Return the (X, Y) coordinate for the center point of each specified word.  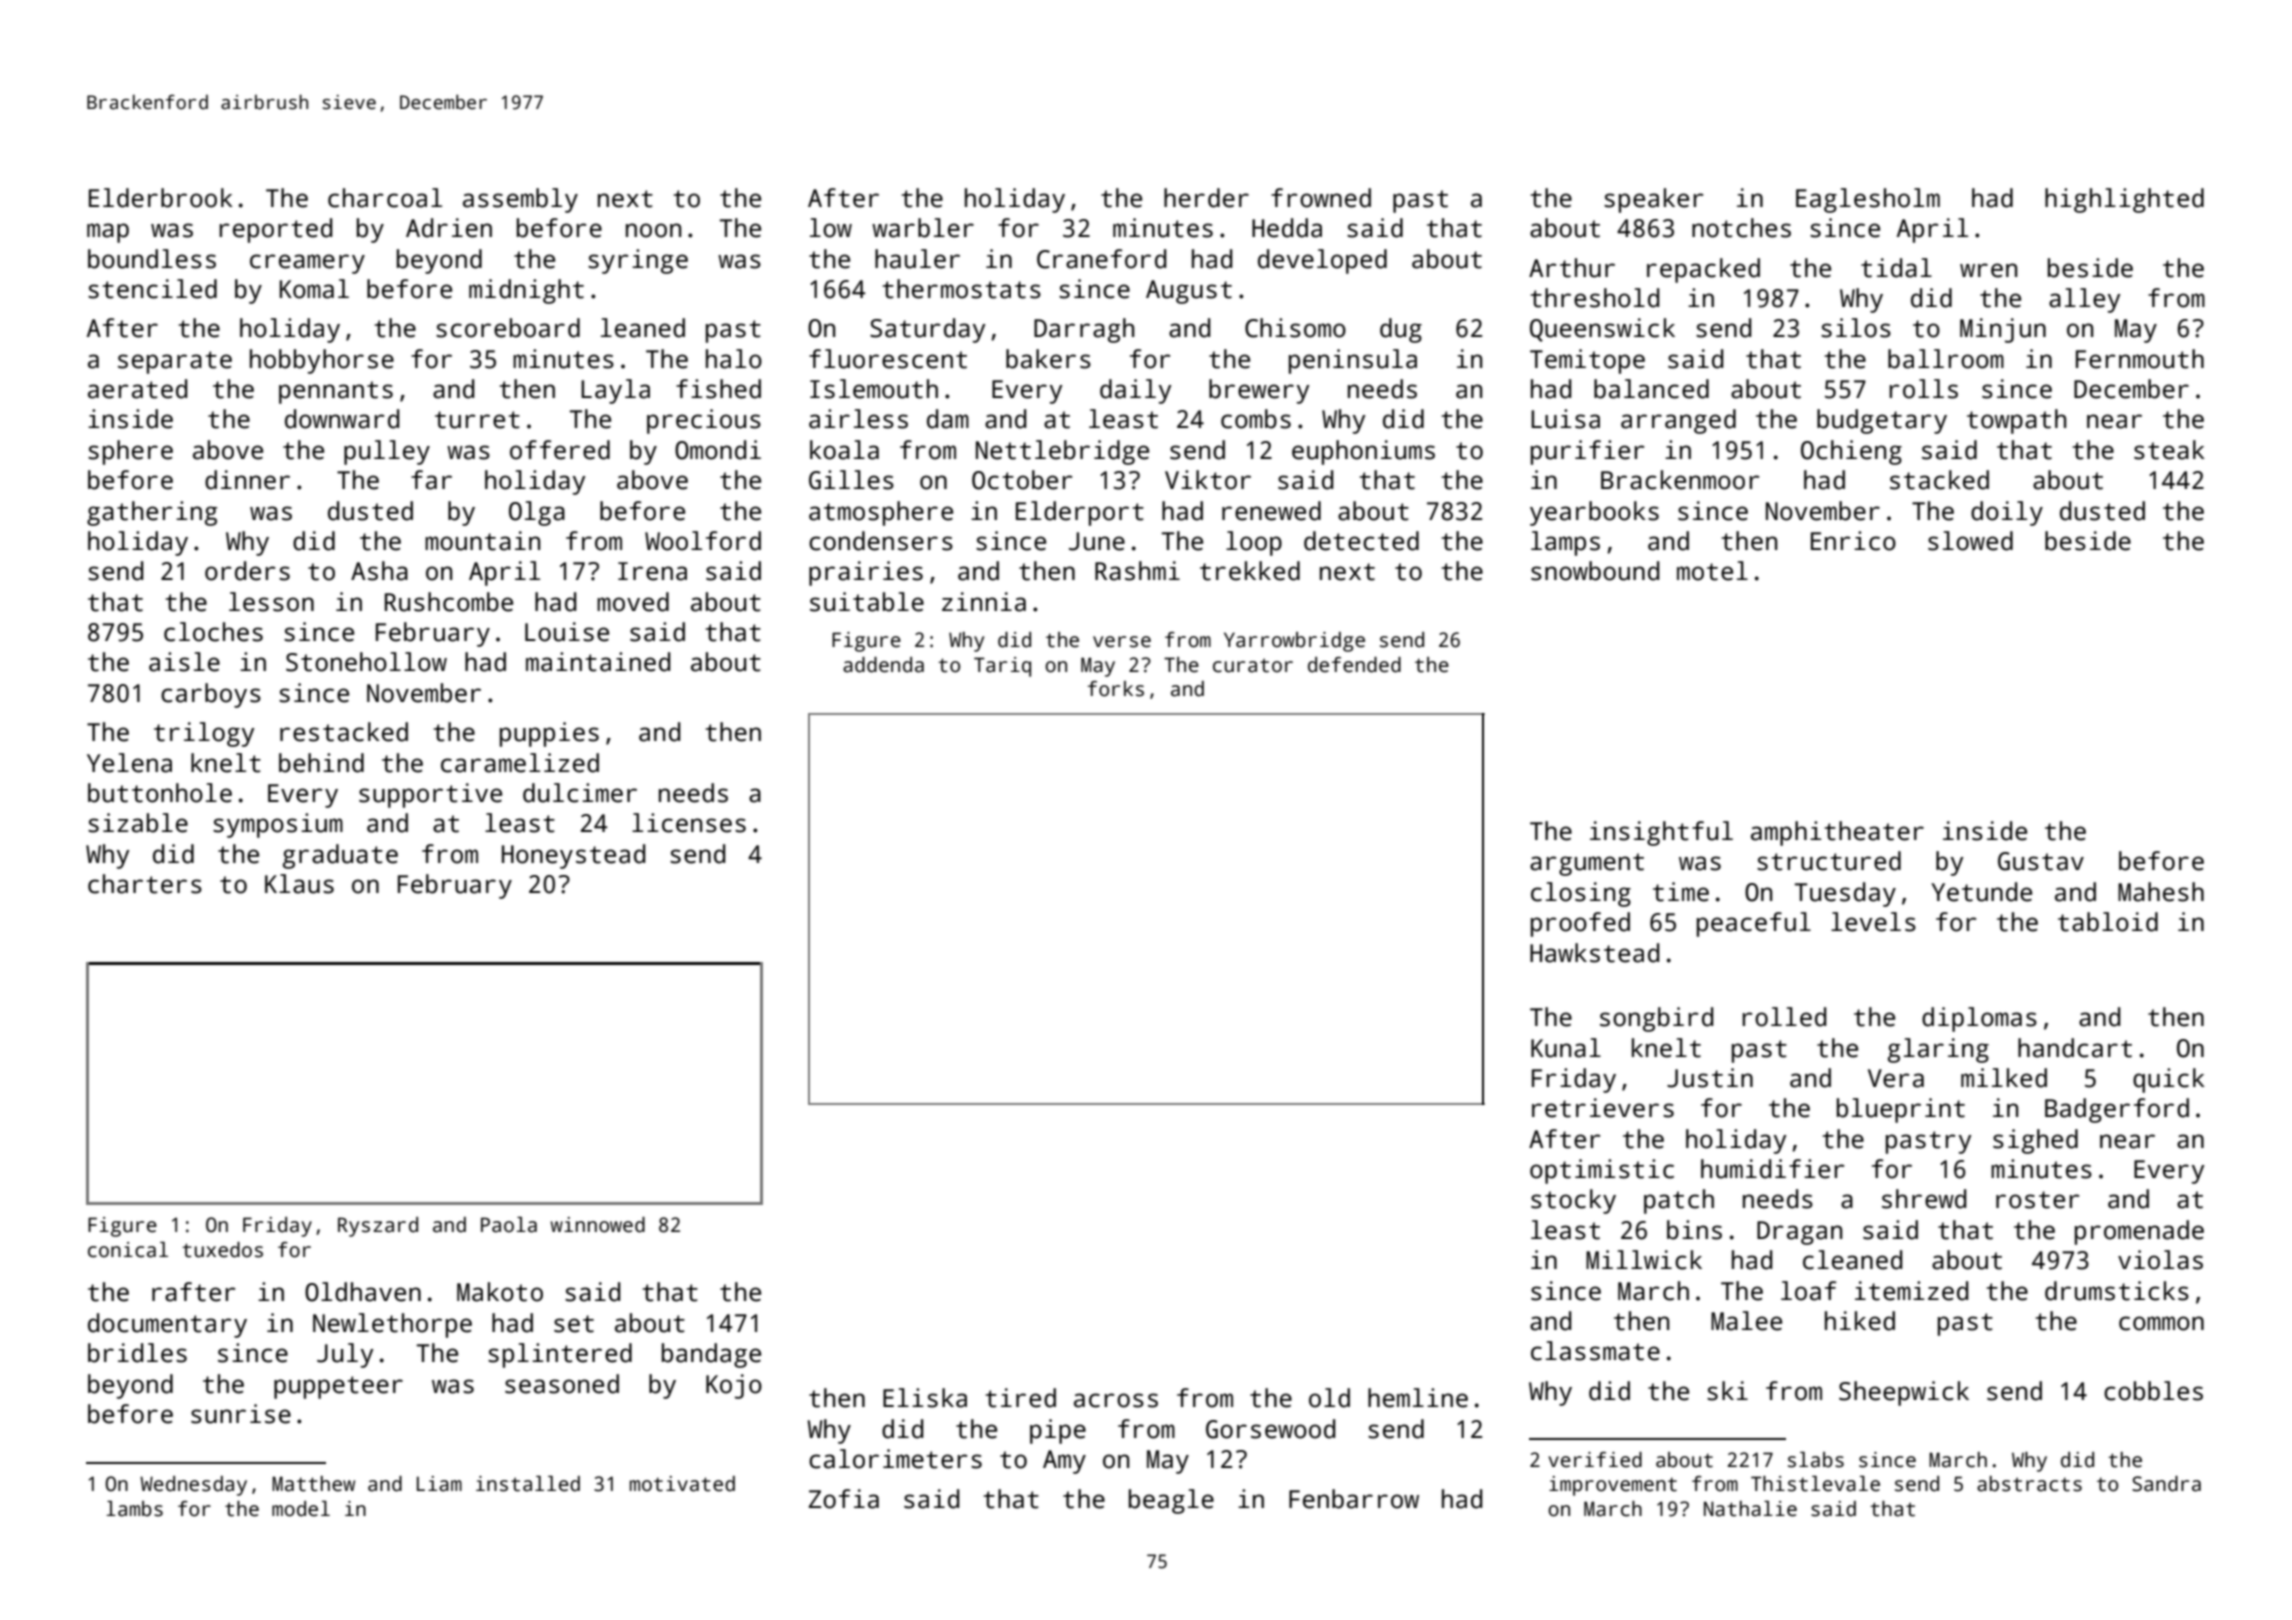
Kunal (1566, 1048)
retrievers (1603, 1108)
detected (1361, 541)
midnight (526, 291)
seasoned (562, 1384)
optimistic (1602, 1171)
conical (128, 1250)
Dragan (1799, 1233)
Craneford (1101, 259)
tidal (1896, 268)
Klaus (299, 884)
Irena (652, 571)
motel (1712, 571)
